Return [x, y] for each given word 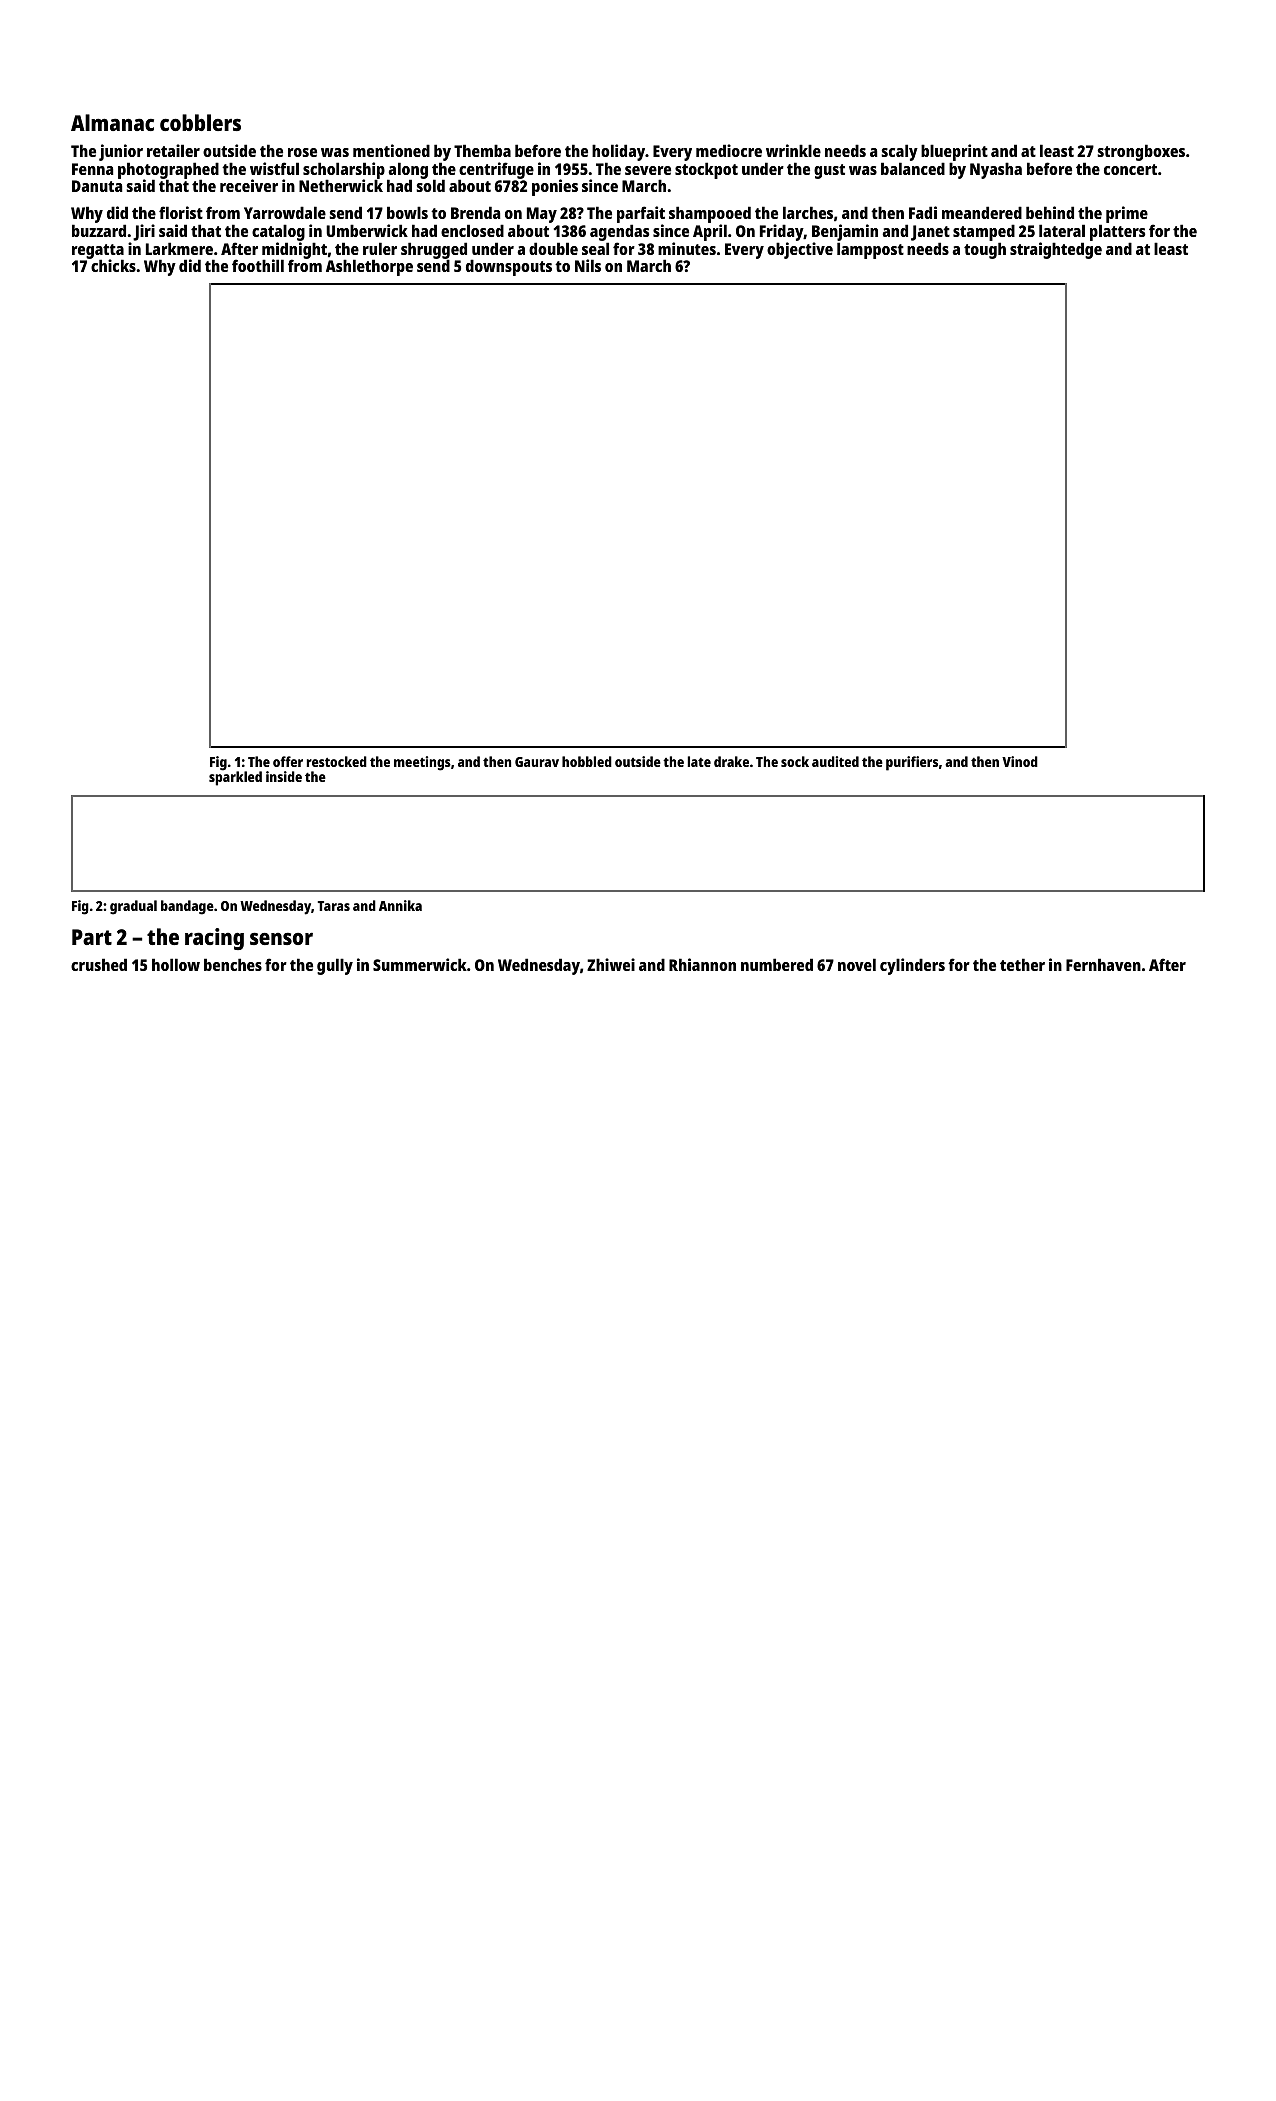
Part [92, 937]
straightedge [1056, 250]
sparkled [235, 779]
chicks [113, 266]
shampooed [710, 214]
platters [1117, 232]
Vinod [1020, 761]
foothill [258, 265]
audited [835, 761]
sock [795, 761]
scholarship [344, 171]
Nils [588, 265]
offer [288, 761]
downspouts [509, 267]
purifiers [912, 763]
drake [731, 761]
